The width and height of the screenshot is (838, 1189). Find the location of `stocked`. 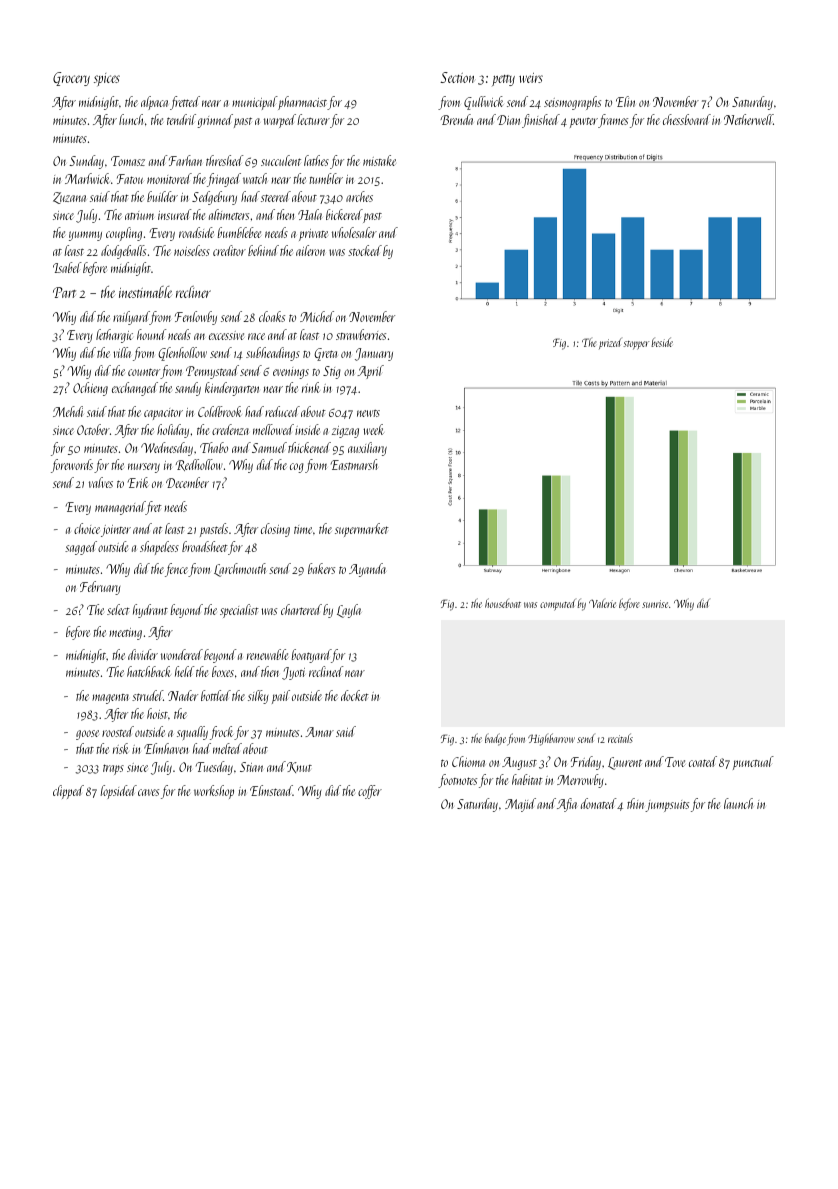

stocked is located at coordinates (365, 250).
